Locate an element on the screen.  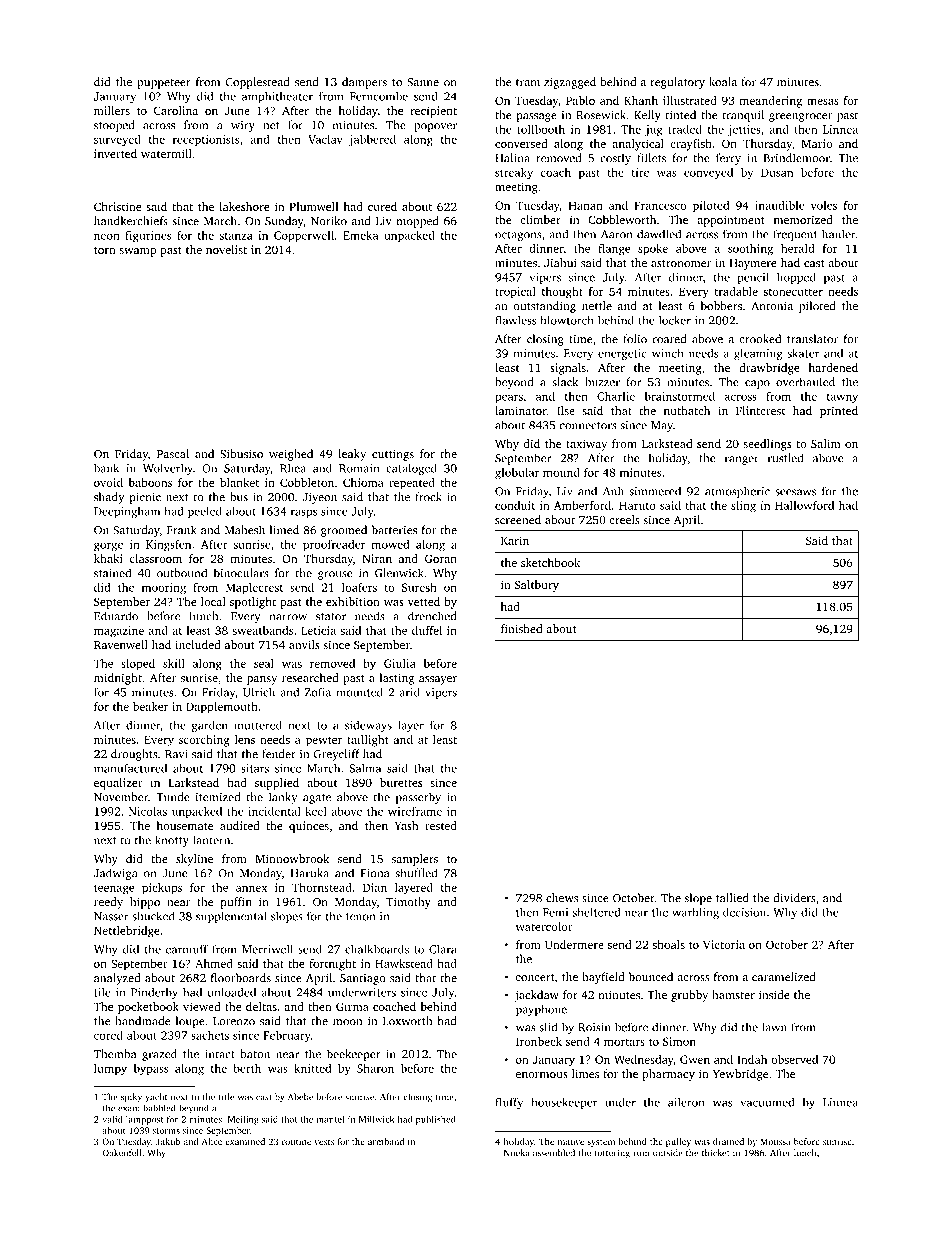
koala is located at coordinates (723, 82).
